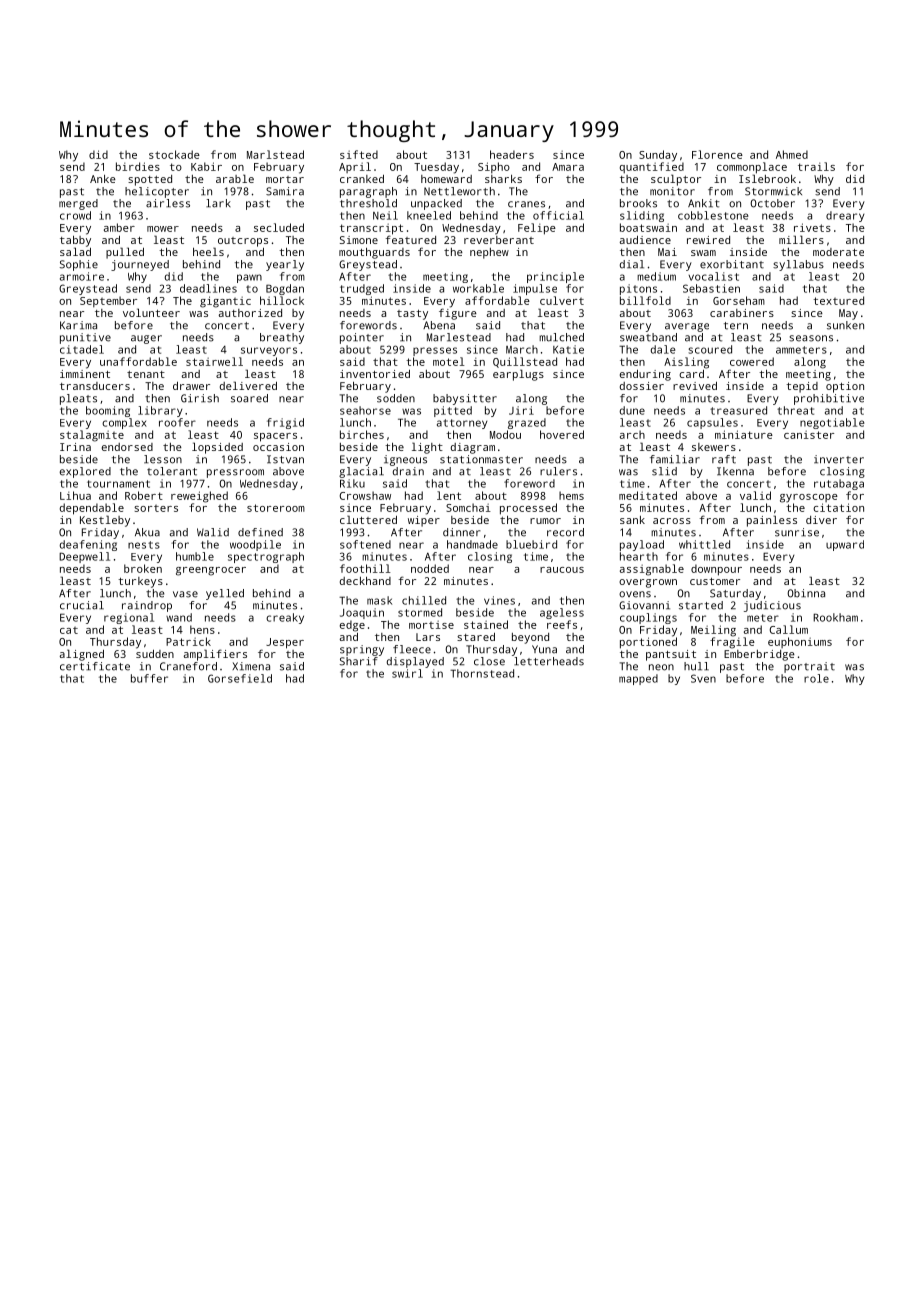 The image size is (924, 1308). Describe the element at coordinates (802, 387) in the screenshot. I see `tepid` at that location.
